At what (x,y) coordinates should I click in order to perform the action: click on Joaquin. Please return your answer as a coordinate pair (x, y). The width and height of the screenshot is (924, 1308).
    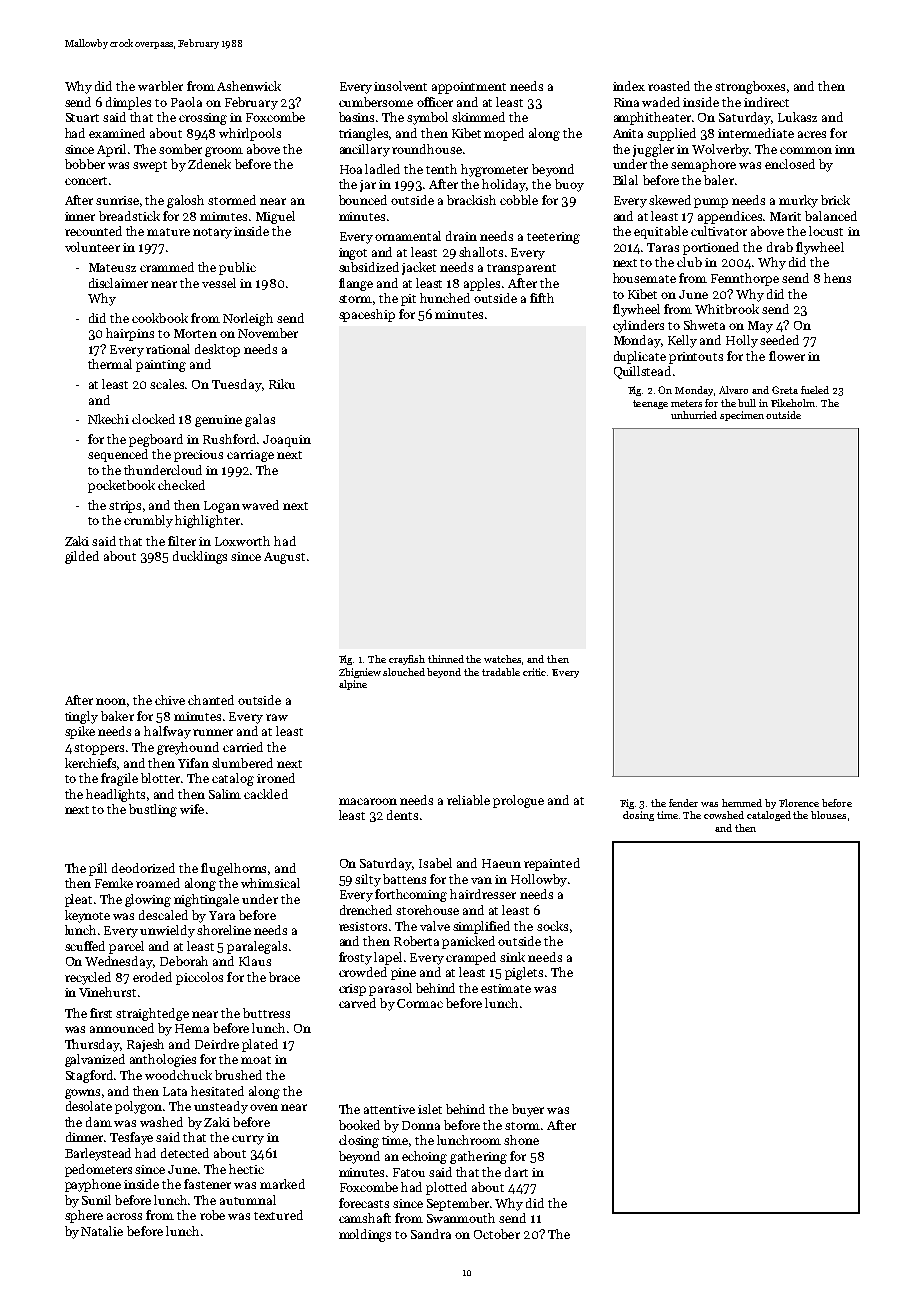
    Looking at the image, I should click on (287, 441).
